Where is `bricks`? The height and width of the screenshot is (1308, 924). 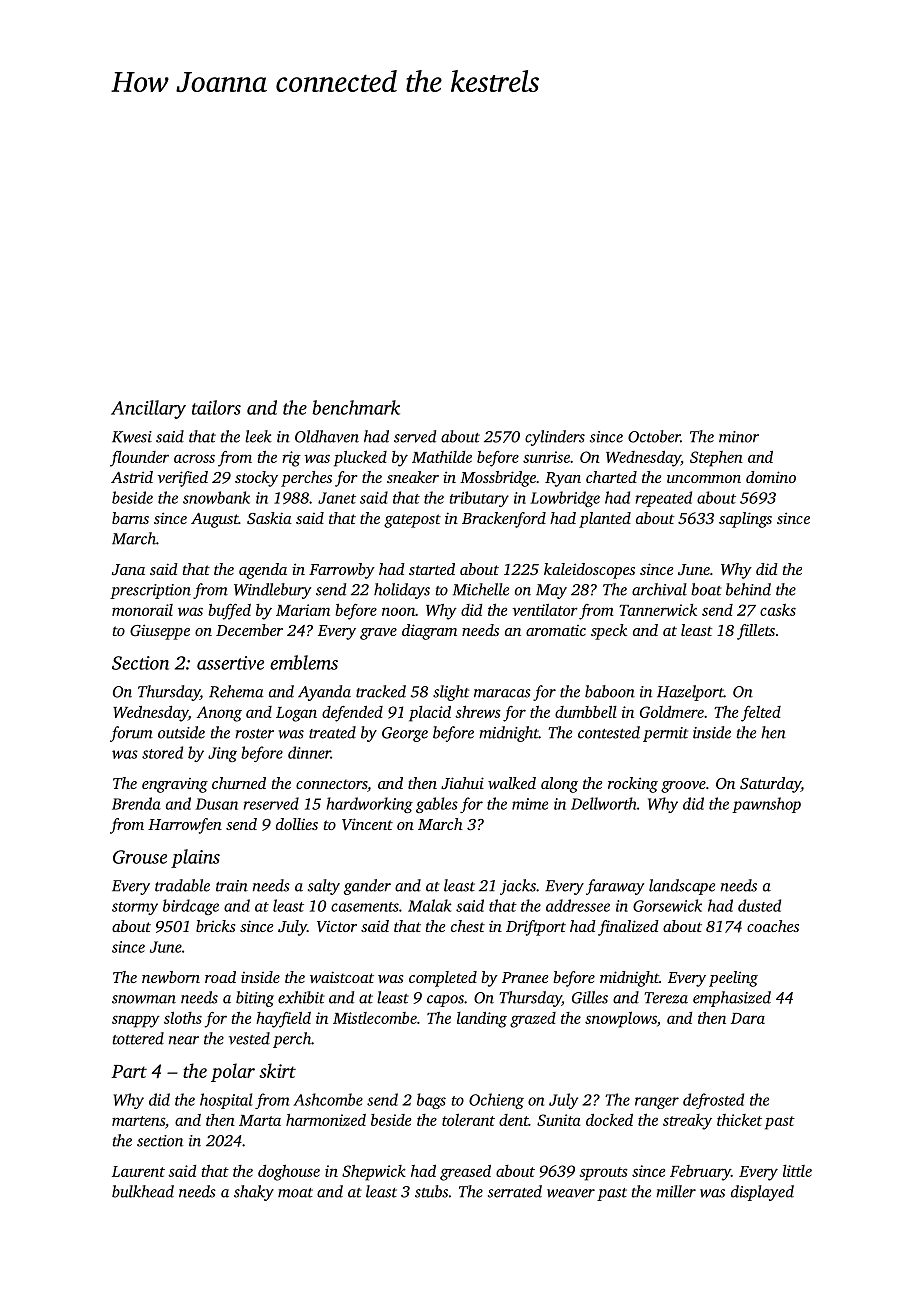 bricks is located at coordinates (215, 926).
